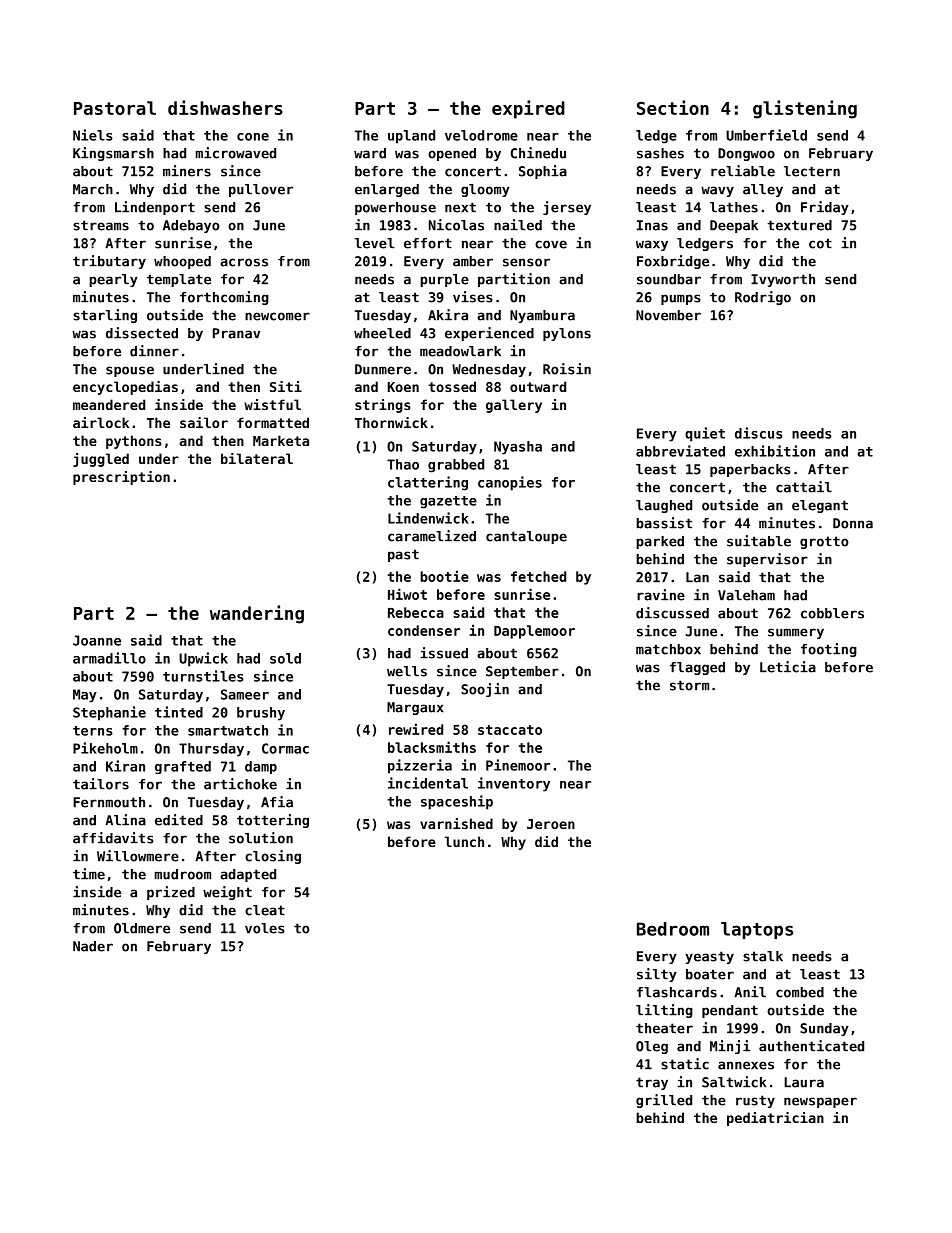 This screenshot has width=952, height=1233. Describe the element at coordinates (522, 672) in the screenshot. I see `September` at that location.
